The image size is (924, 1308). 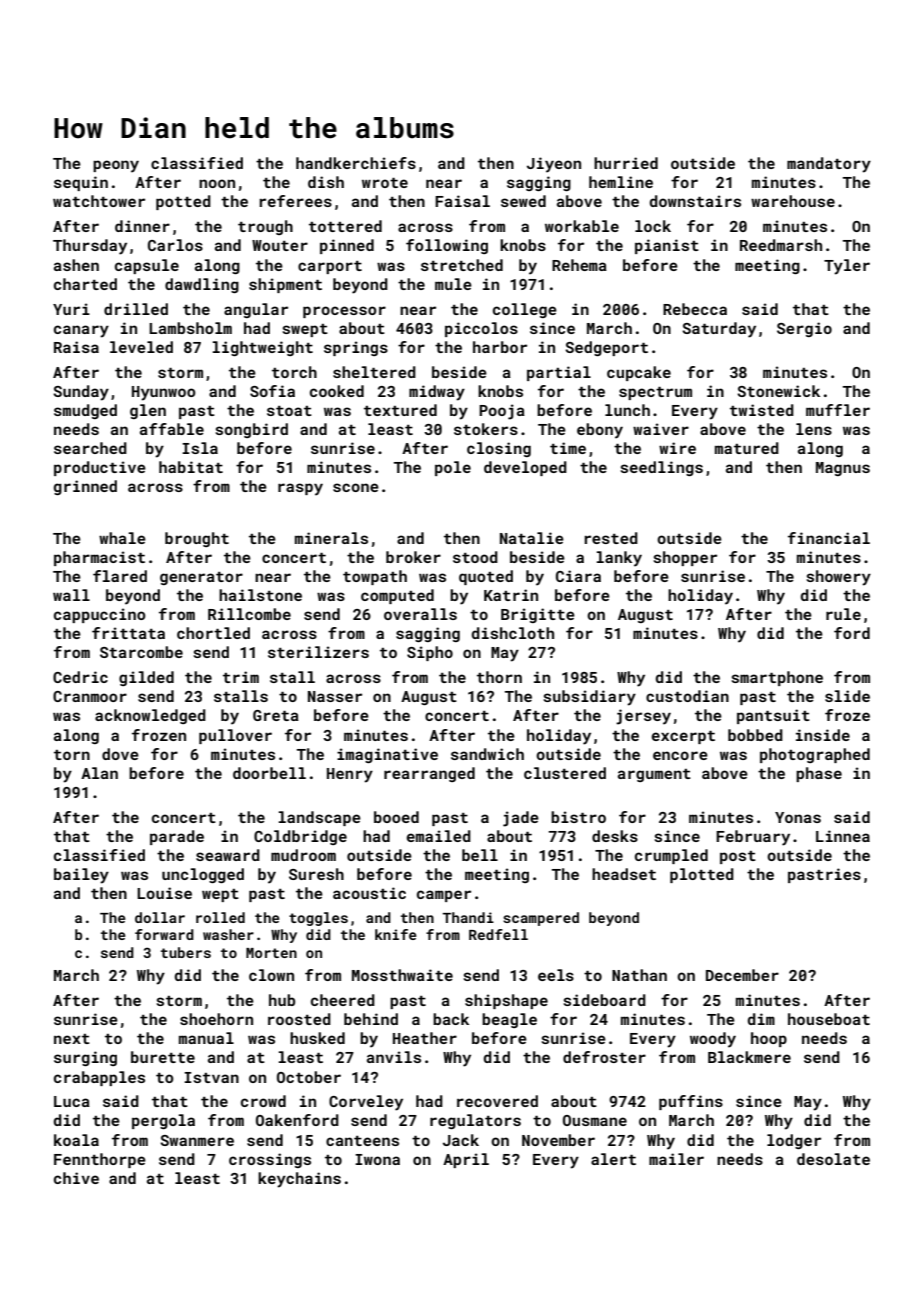 What do you see at coordinates (136, 309) in the document?
I see `drilled` at bounding box center [136, 309].
